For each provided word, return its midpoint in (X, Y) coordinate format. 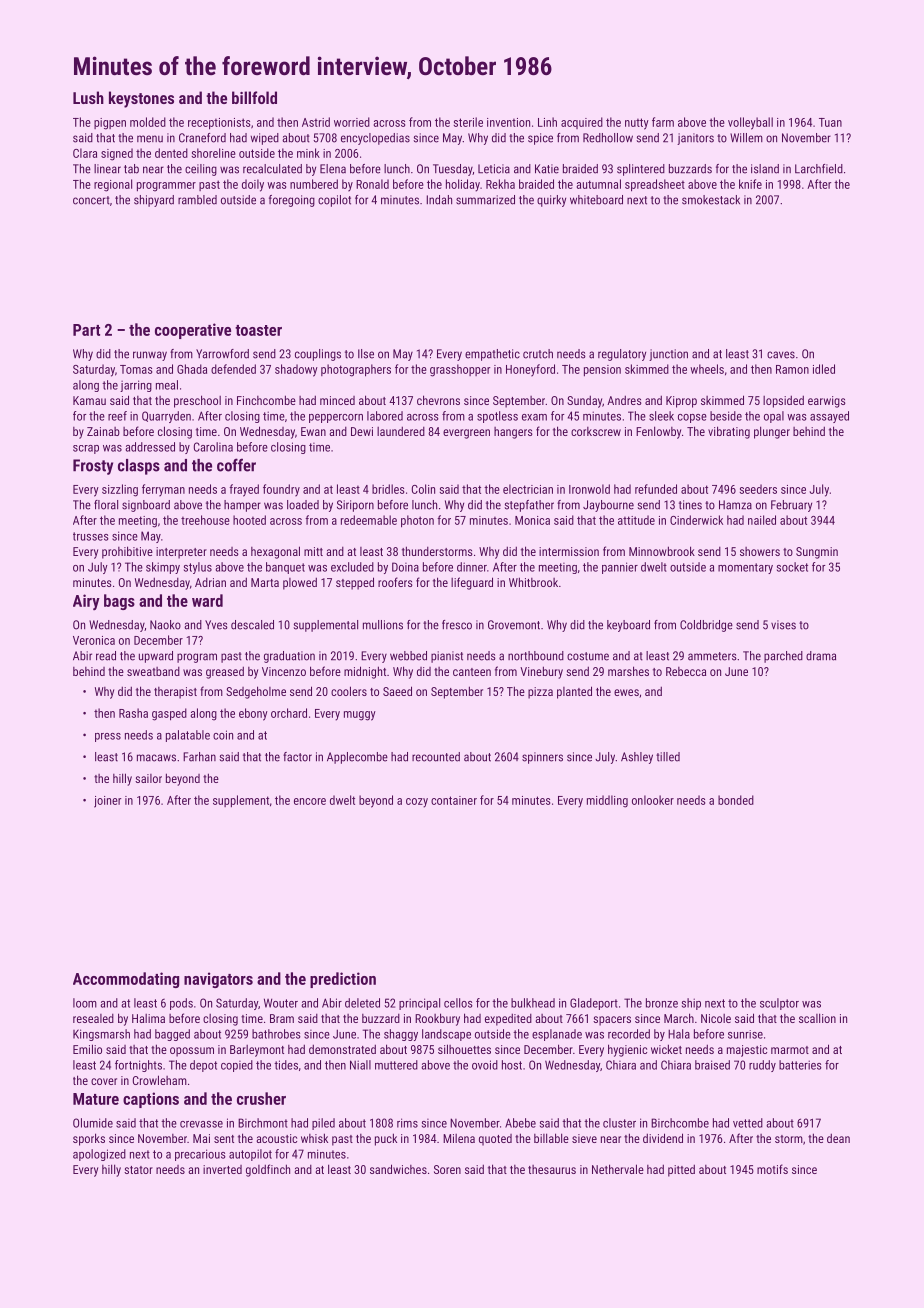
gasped (169, 714)
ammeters (712, 656)
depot (203, 1066)
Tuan (830, 122)
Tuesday (453, 170)
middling (607, 801)
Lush (88, 97)
